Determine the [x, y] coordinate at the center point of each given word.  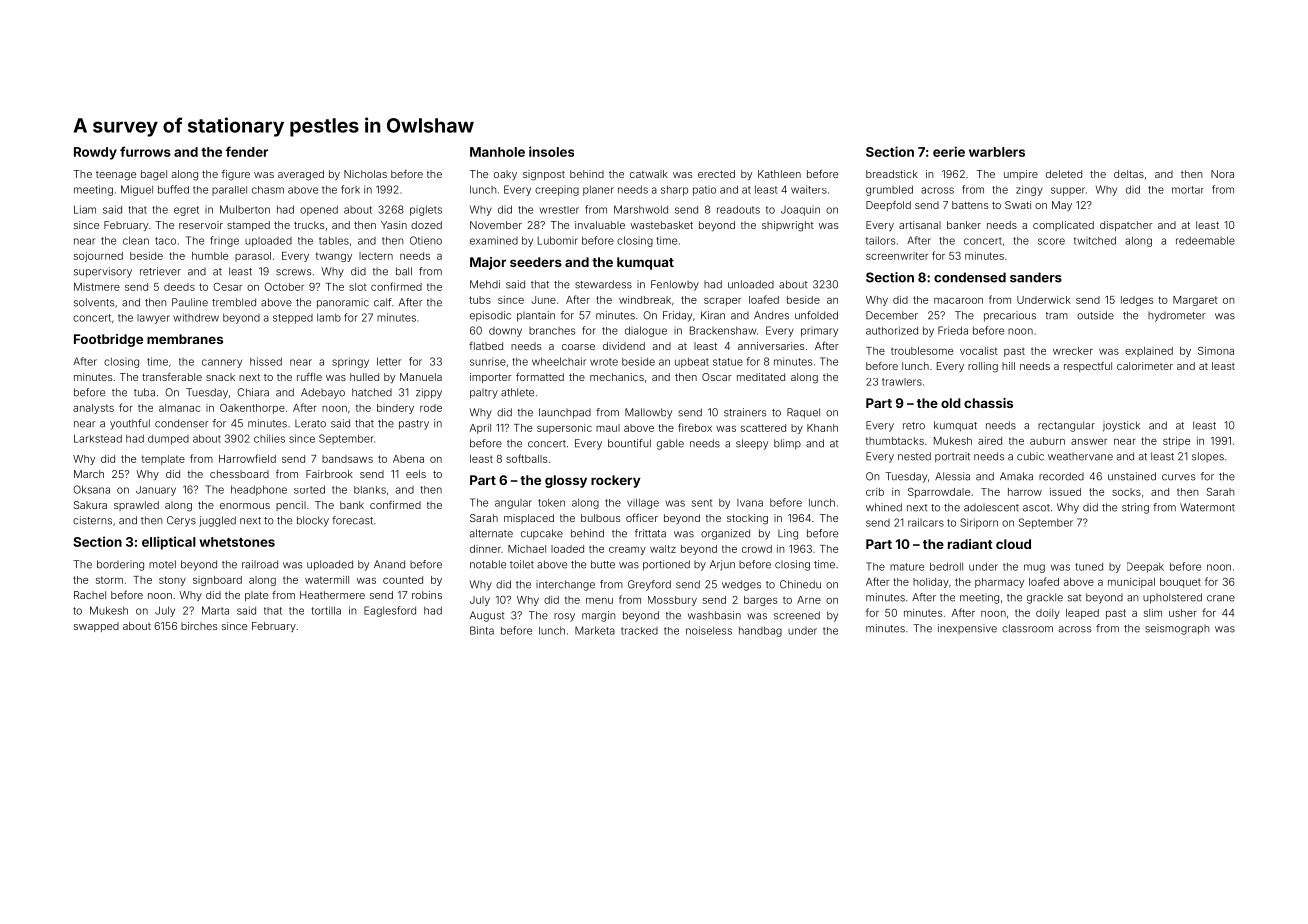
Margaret [1195, 301]
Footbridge [108, 340]
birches [199, 626]
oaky [505, 175]
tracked [639, 631]
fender [247, 151]
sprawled [136, 506]
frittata [650, 533]
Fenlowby [675, 285]
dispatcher [1126, 226]
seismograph [1177, 629]
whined [884, 507]
